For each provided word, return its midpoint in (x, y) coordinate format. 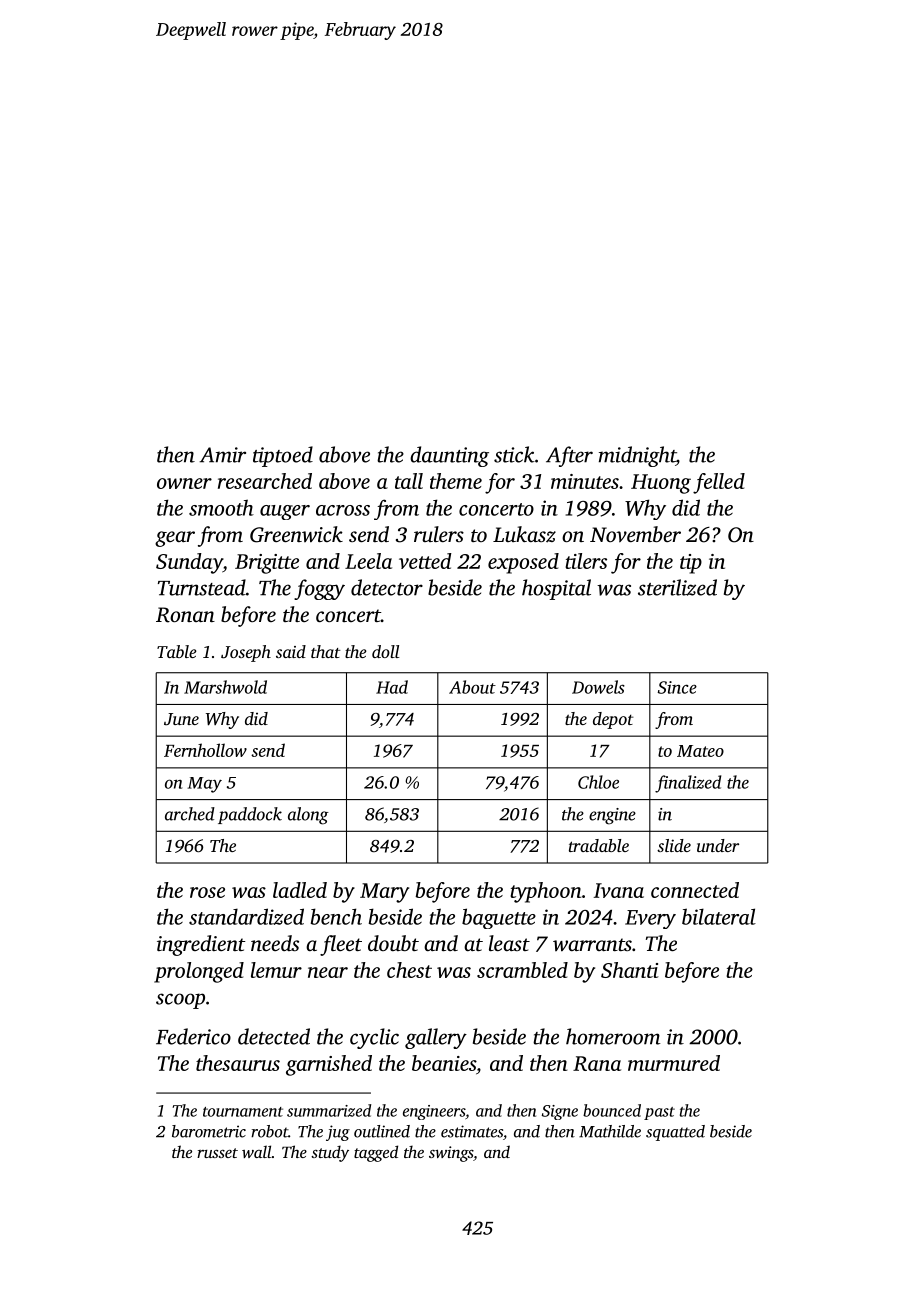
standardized (246, 916)
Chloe (598, 782)
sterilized (677, 587)
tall (409, 481)
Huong (661, 484)
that (325, 651)
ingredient (201, 945)
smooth (221, 507)
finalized (688, 784)
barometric (209, 1131)
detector (387, 587)
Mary (384, 893)
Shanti (630, 970)
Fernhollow (205, 750)
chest (409, 970)
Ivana (619, 890)
